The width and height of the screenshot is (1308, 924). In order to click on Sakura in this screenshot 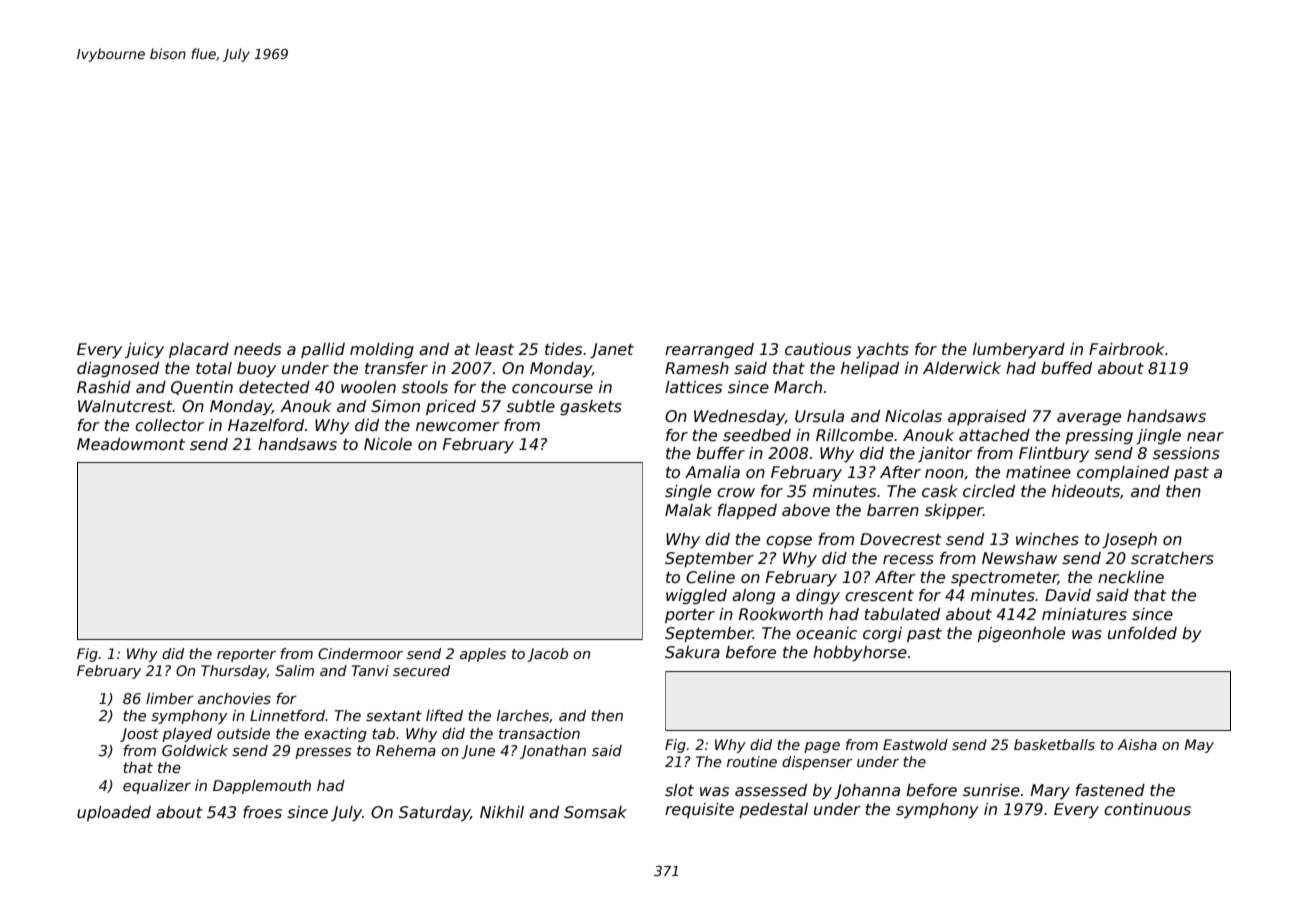, I will do `click(692, 652)`.
